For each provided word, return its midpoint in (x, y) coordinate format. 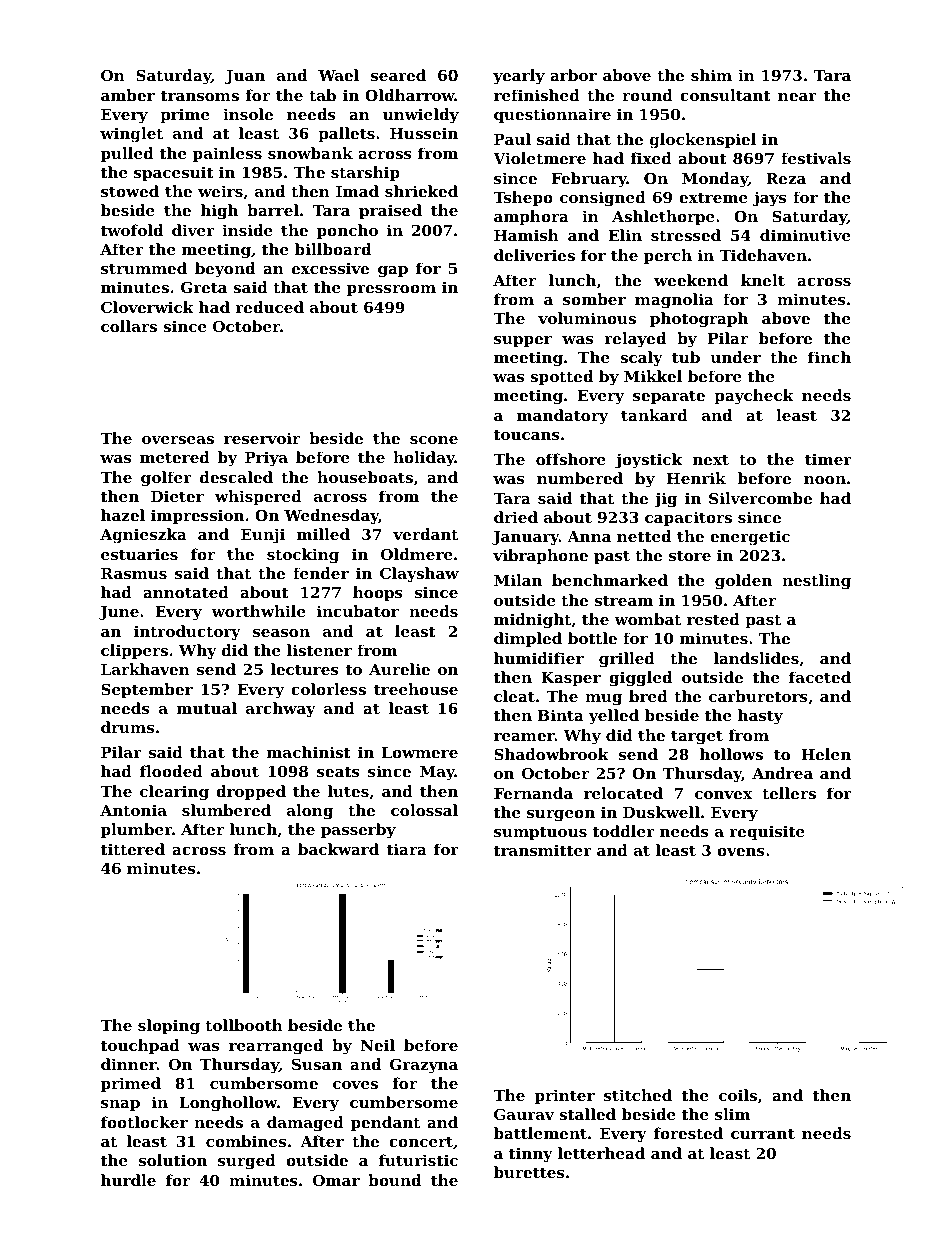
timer (828, 459)
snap (120, 1105)
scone (434, 440)
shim (711, 75)
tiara (407, 849)
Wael (338, 75)
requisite (767, 832)
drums (127, 727)
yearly (519, 77)
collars (129, 326)
